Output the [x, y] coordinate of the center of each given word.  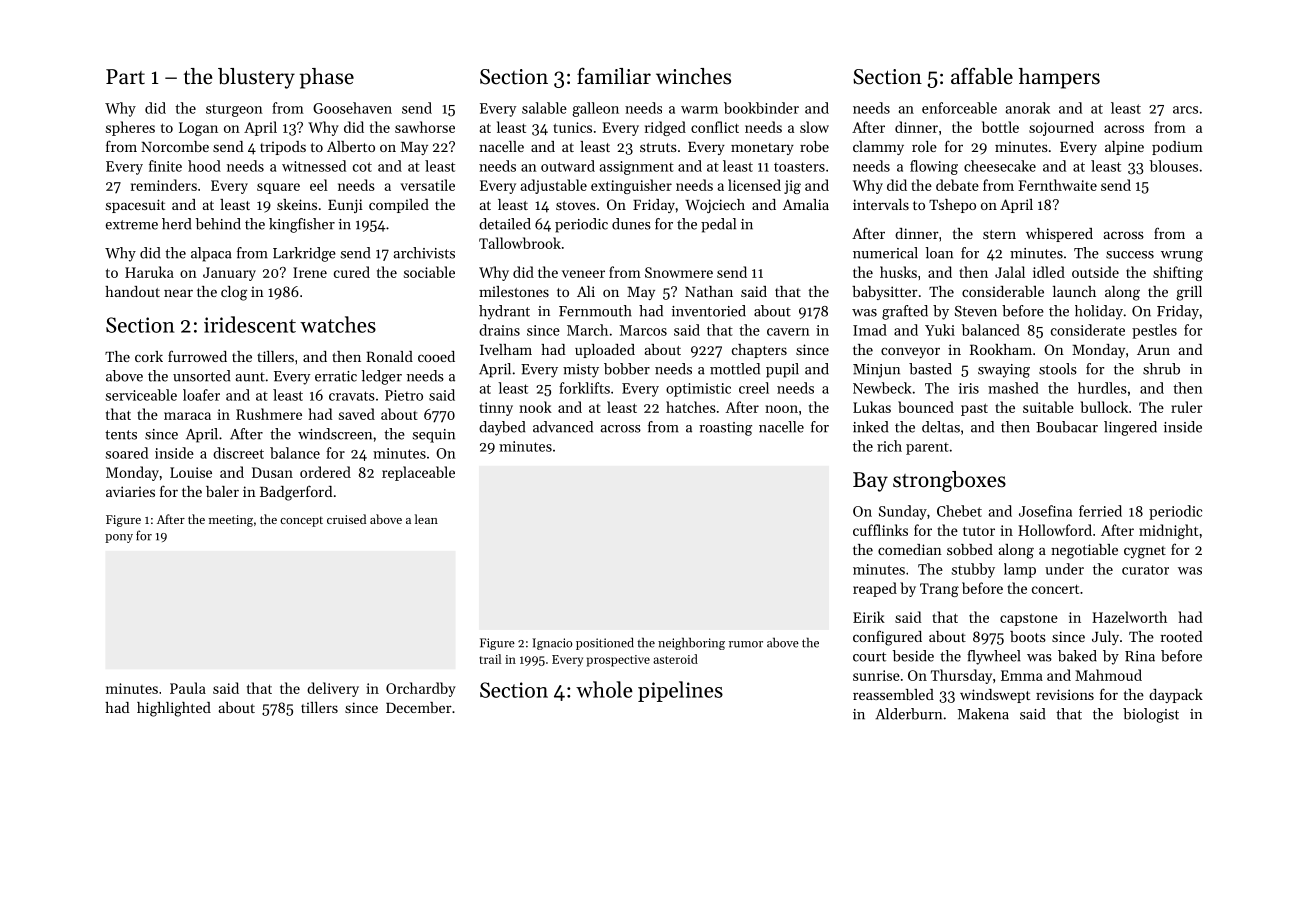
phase [327, 78]
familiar [614, 75]
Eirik [869, 617]
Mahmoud [1108, 675]
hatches [691, 407]
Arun [1153, 349]
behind [218, 224]
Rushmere [269, 414]
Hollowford [1055, 530]
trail [490, 659]
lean [426, 519]
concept [301, 521]
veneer [583, 274]
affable [982, 76]
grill [1189, 293]
